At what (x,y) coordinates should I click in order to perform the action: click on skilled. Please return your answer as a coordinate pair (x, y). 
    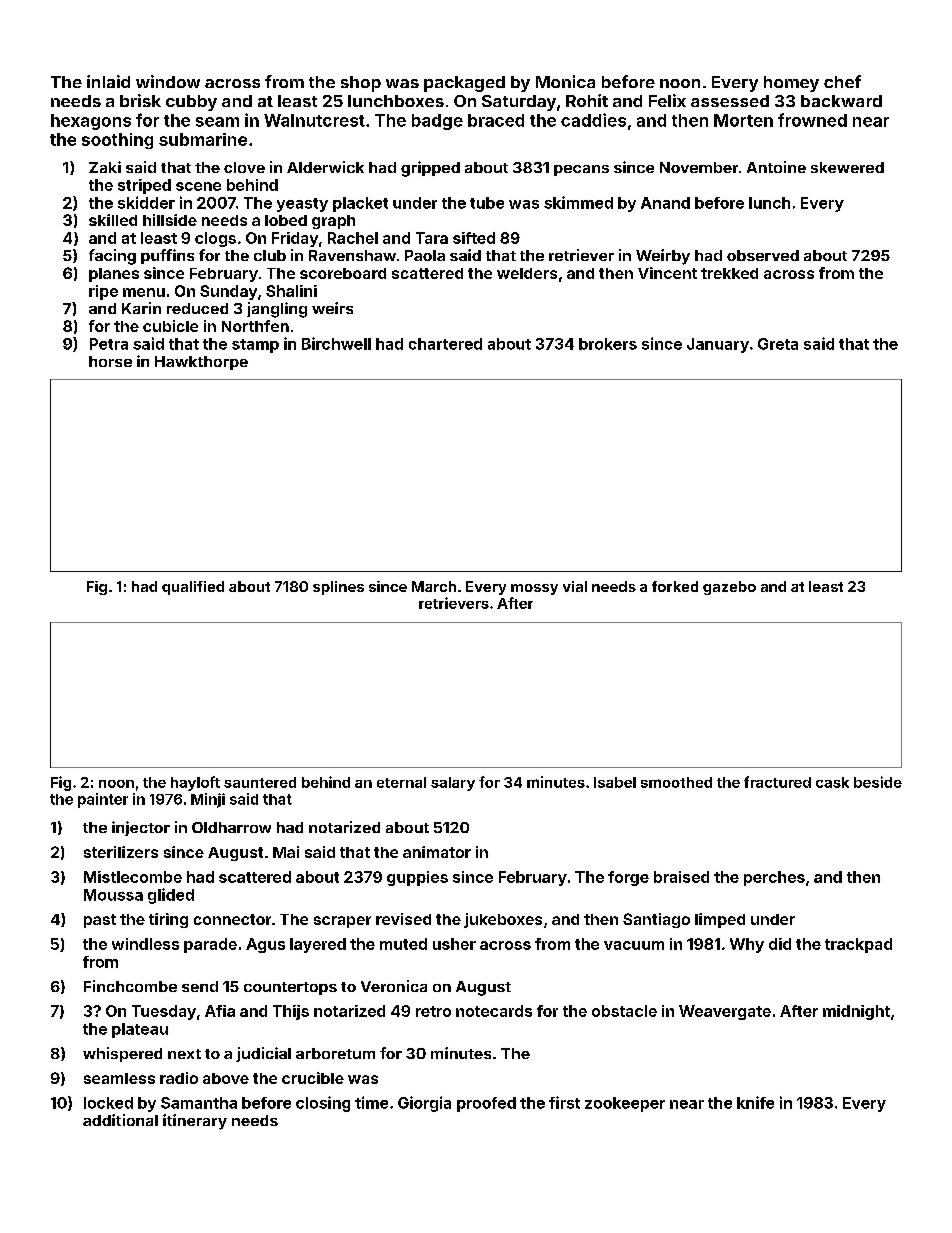
    Looking at the image, I should click on (113, 220).
